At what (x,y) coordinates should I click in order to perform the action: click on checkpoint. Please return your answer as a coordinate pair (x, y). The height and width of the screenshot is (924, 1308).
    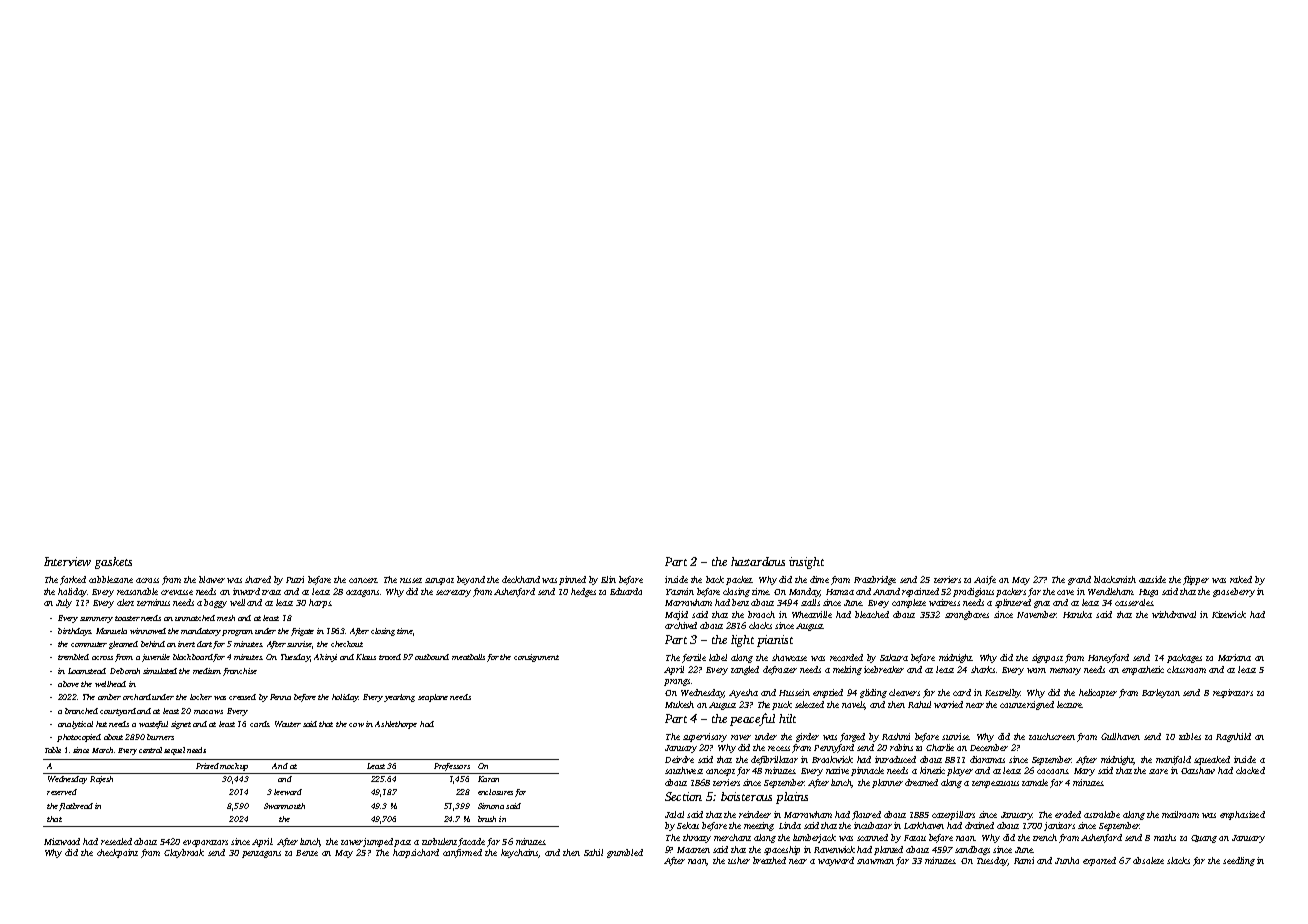
    Looking at the image, I should click on (117, 853).
